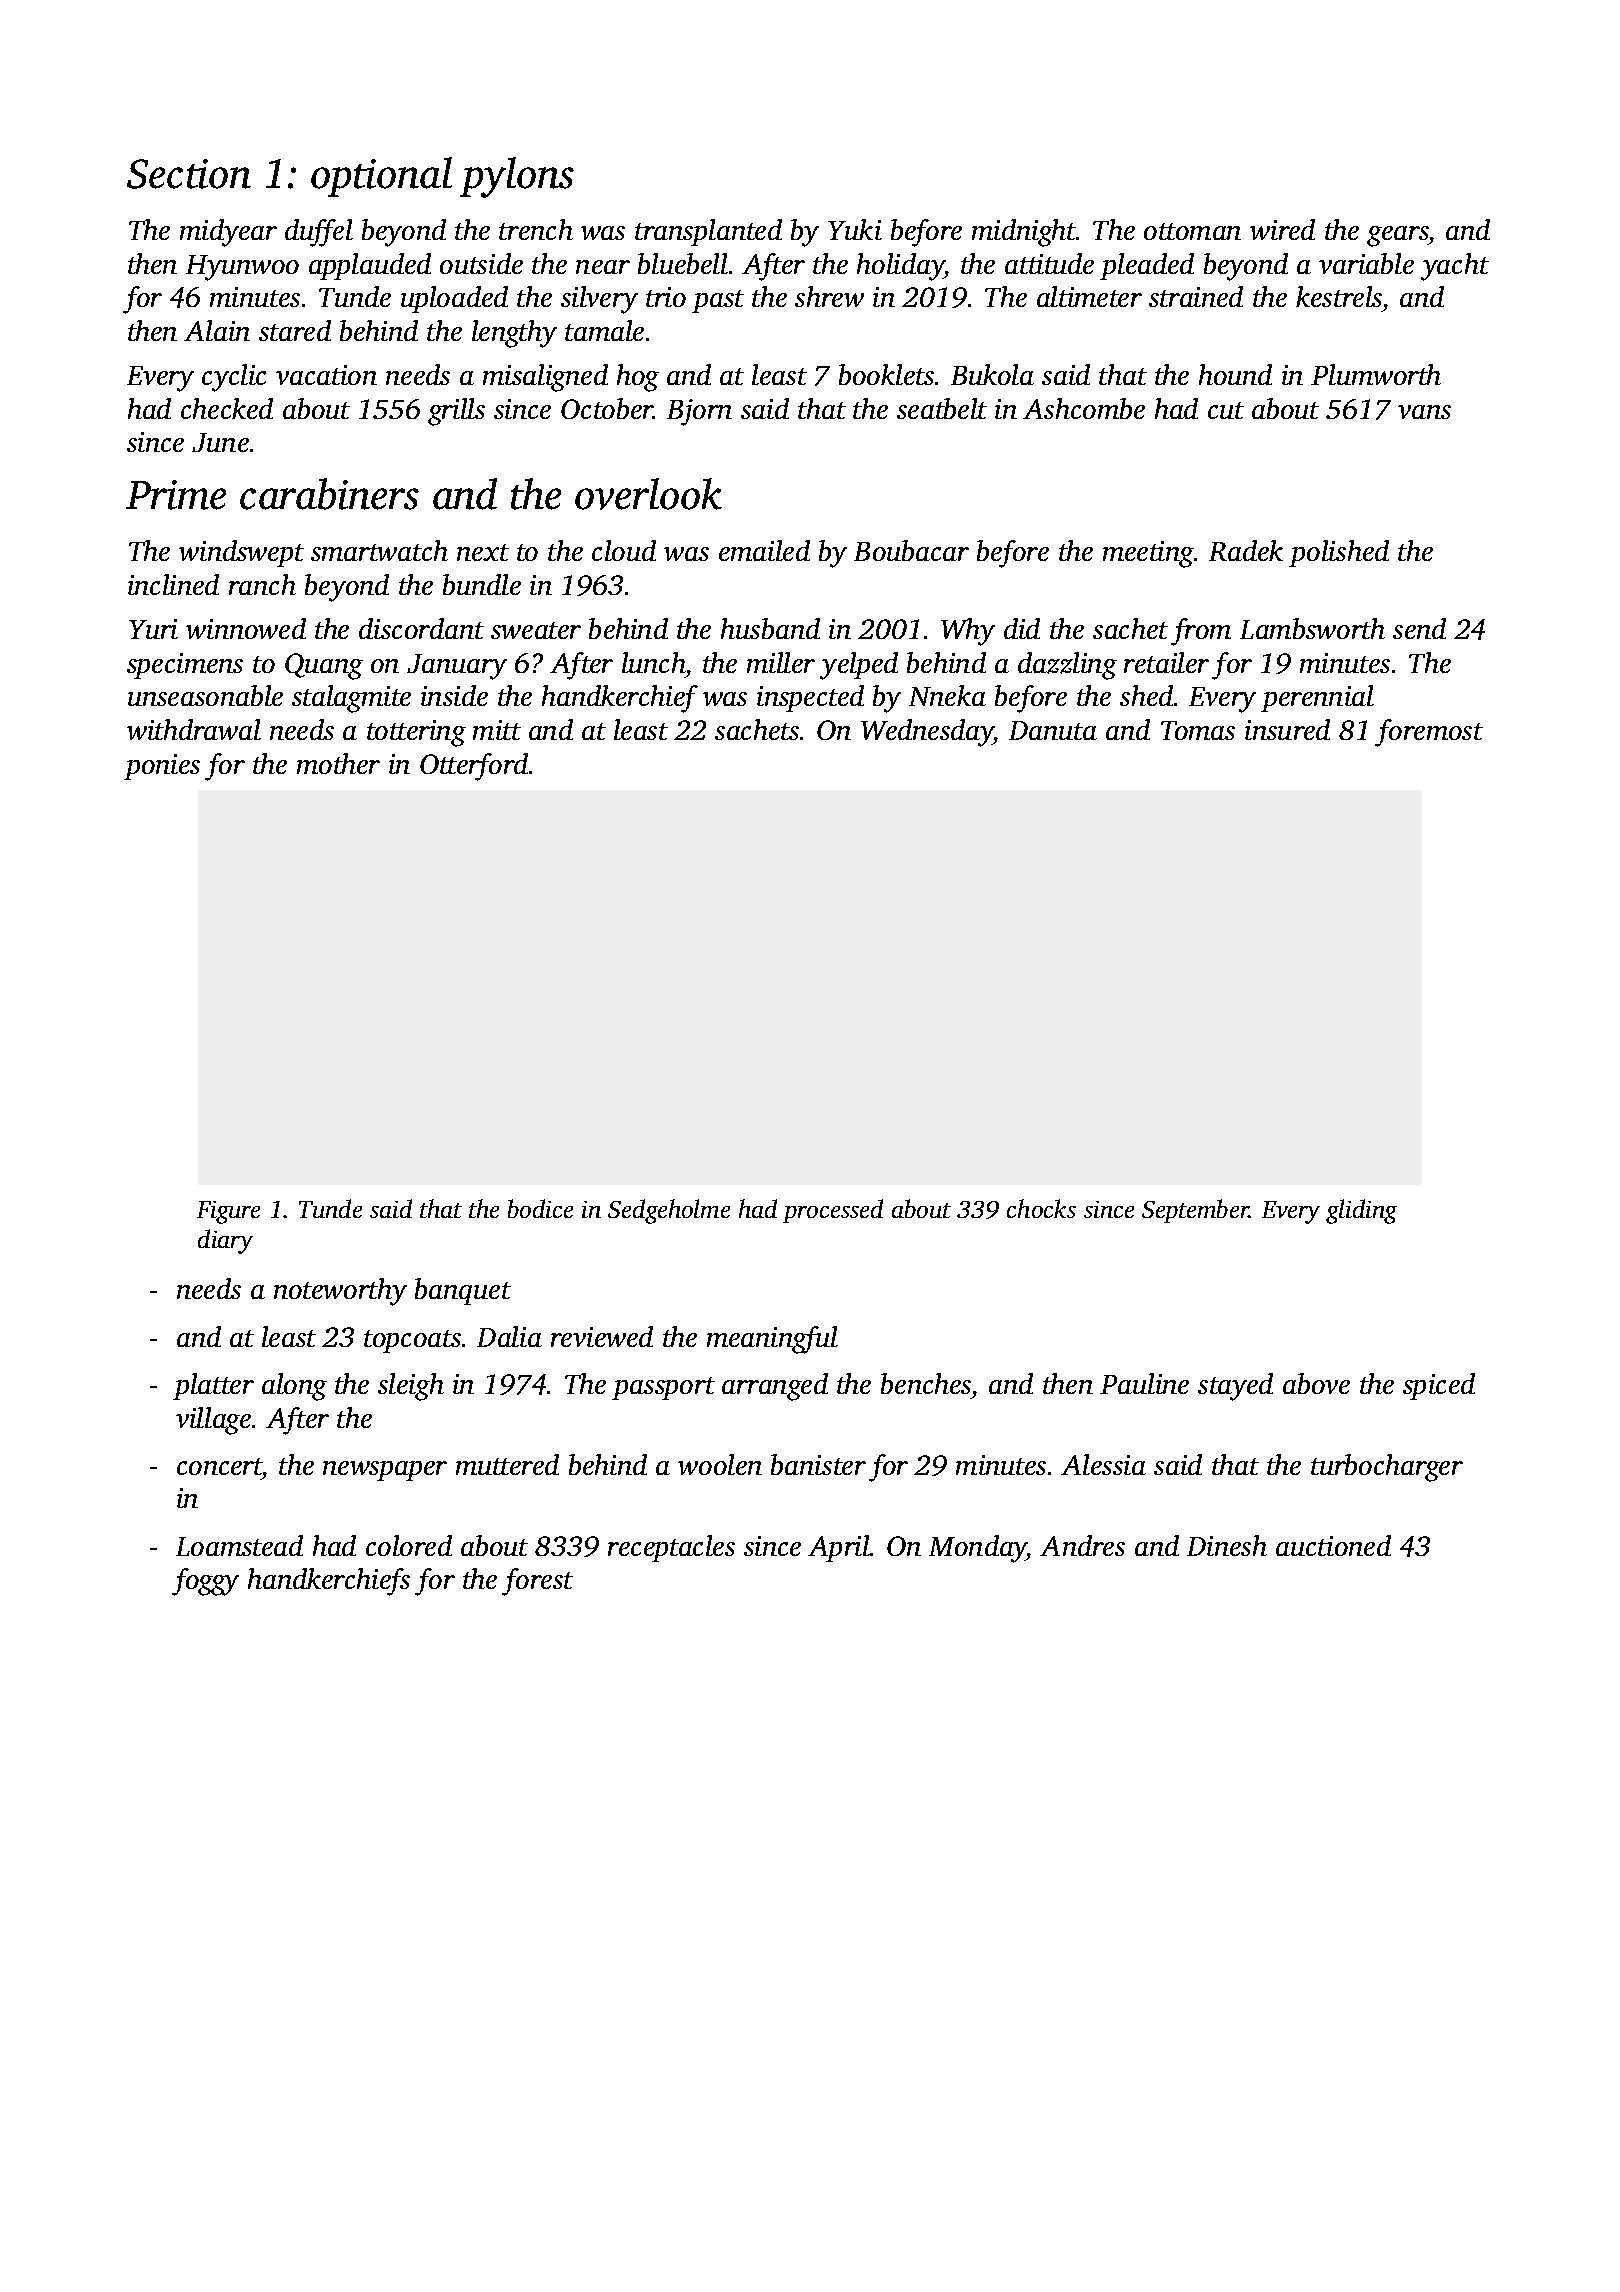 The width and height of the screenshot is (1620, 2292). Describe the element at coordinates (829, 296) in the screenshot. I see `shrew` at that location.
